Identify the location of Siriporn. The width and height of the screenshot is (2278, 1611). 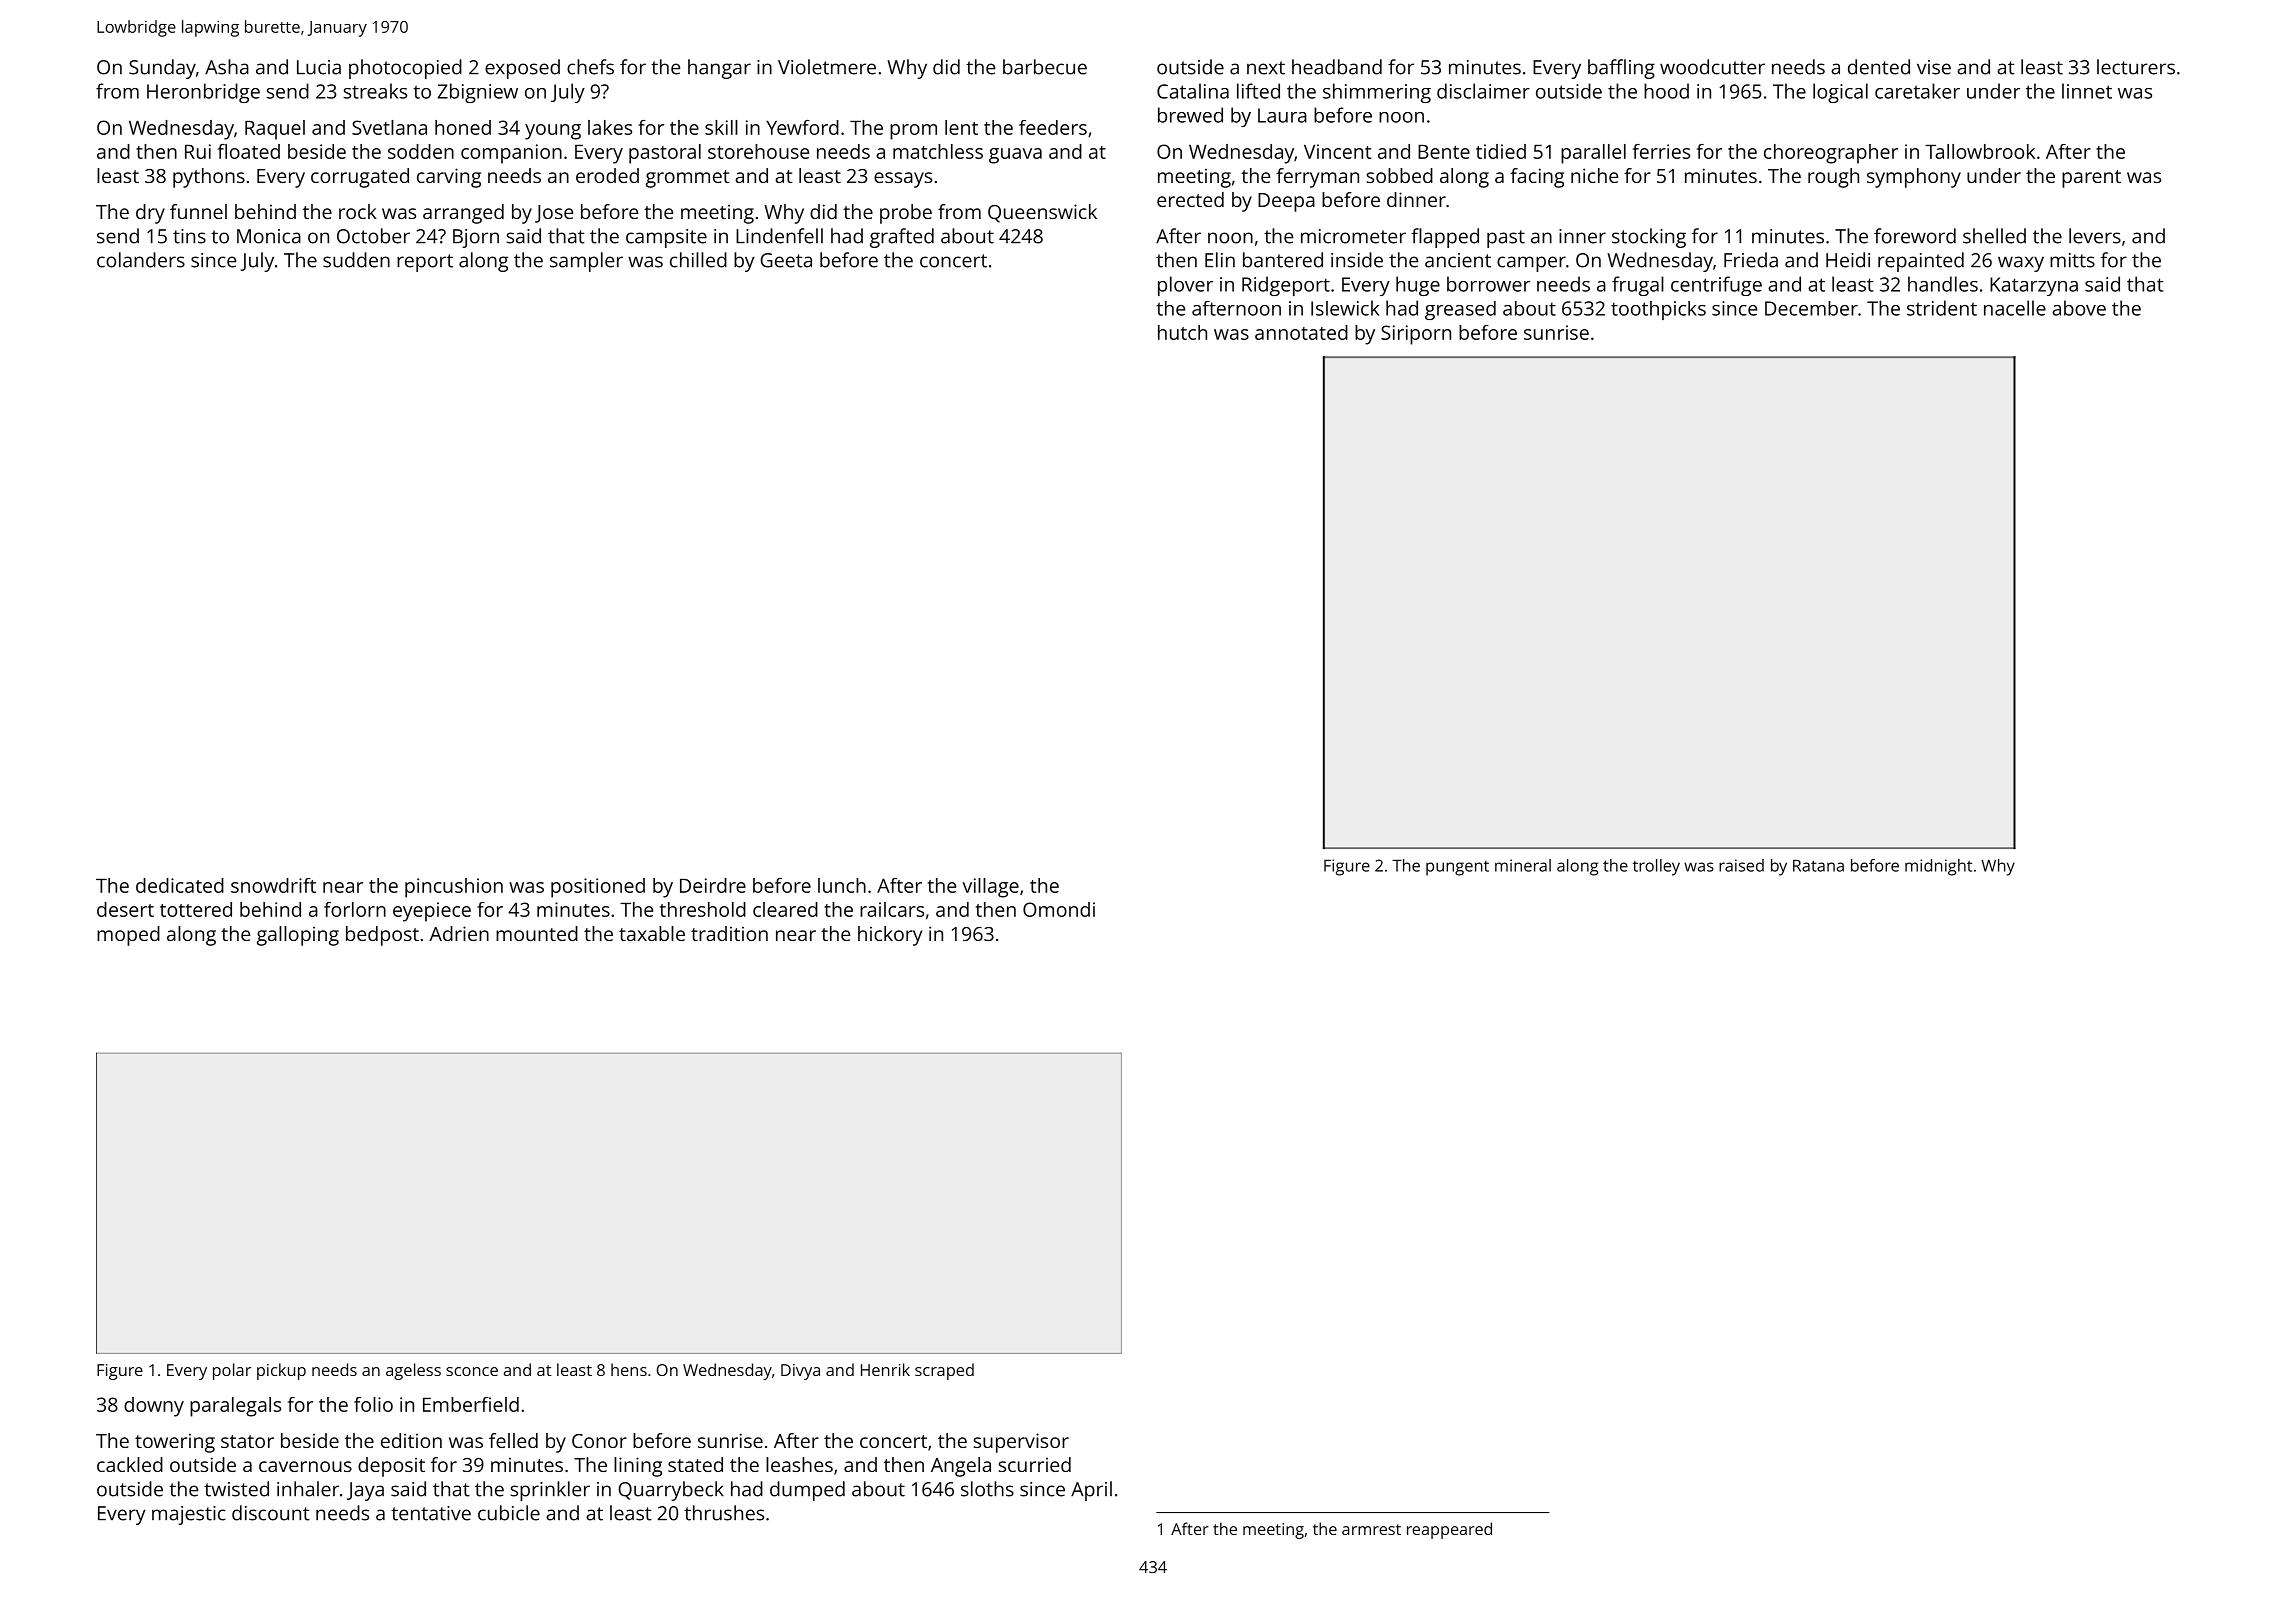
(1416, 335).
